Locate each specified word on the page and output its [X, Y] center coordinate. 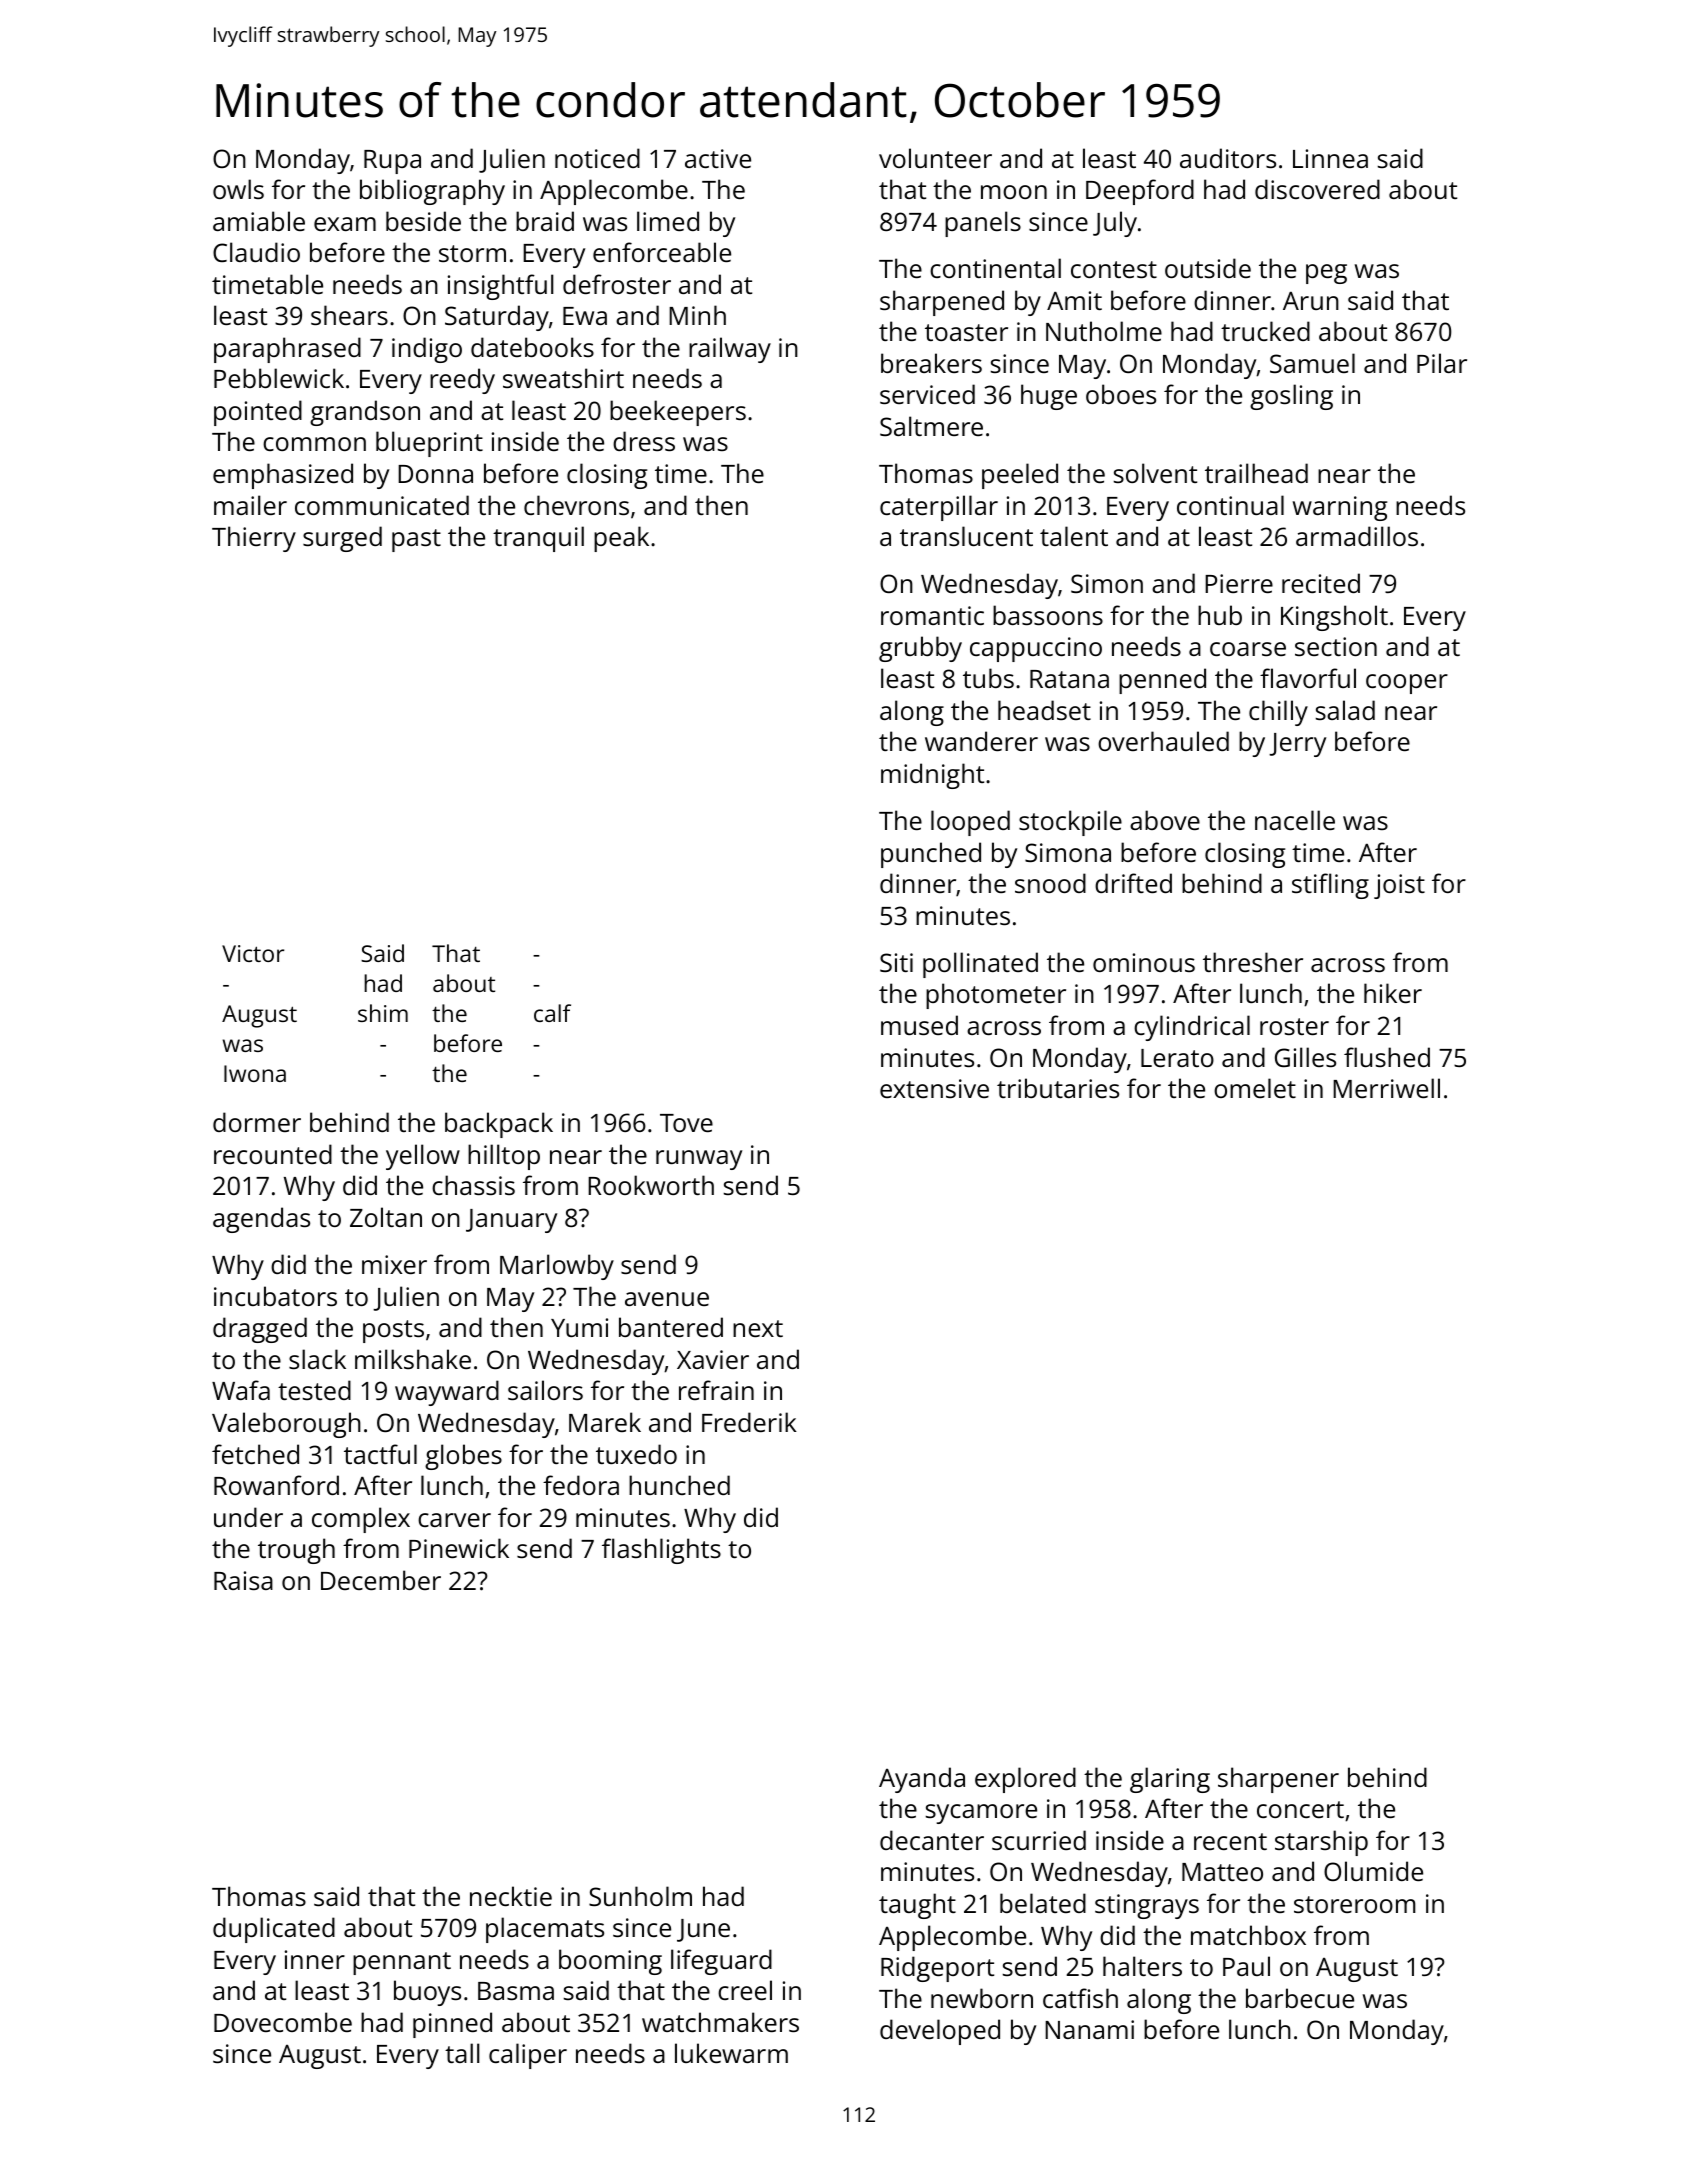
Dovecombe [283, 2022]
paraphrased [287, 350]
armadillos [1357, 536]
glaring [1170, 1780]
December [381, 1580]
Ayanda [922, 1780]
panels [983, 224]
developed [940, 2032]
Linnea [1330, 158]
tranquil [538, 539]
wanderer [981, 741]
